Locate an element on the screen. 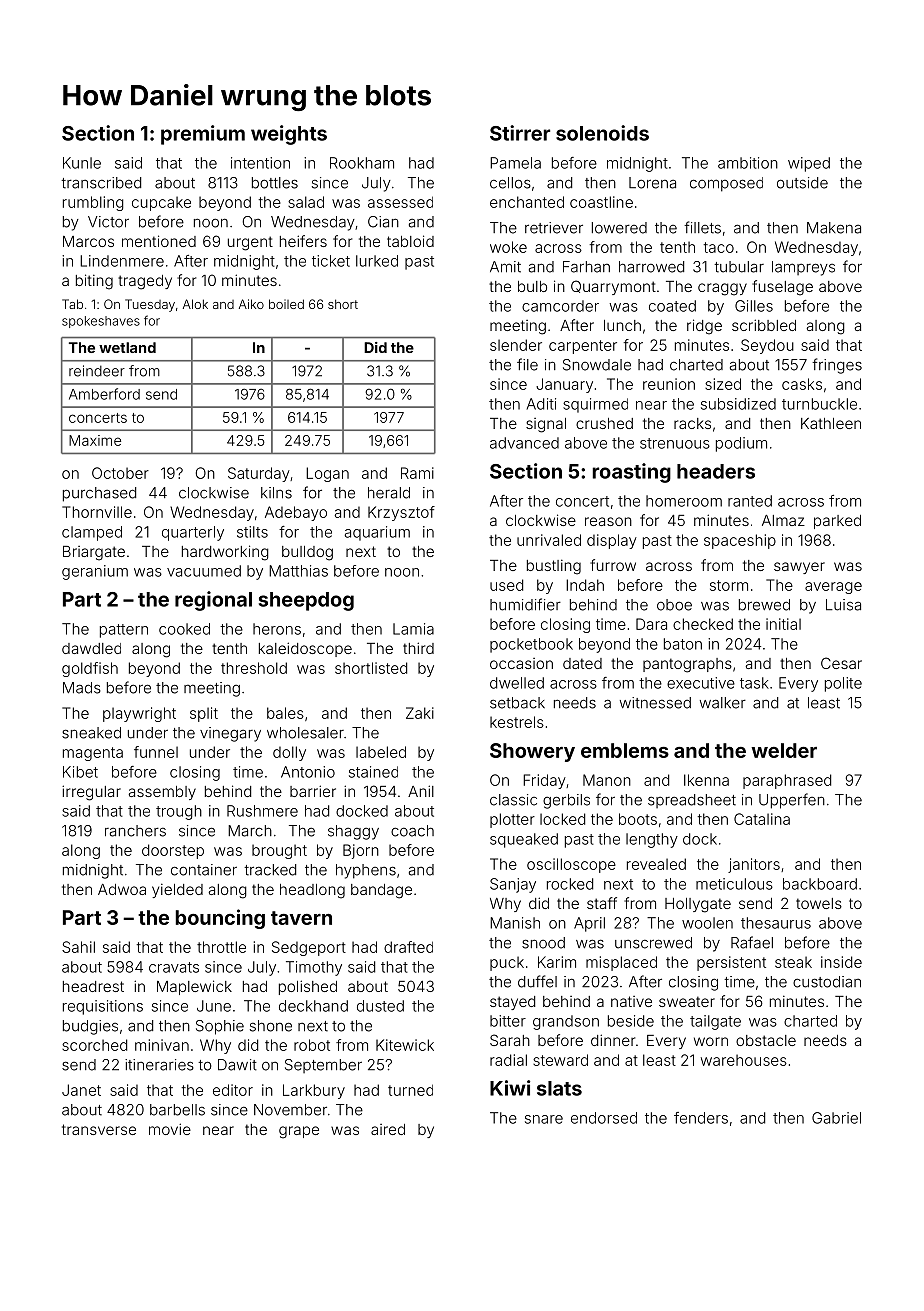  playwright is located at coordinates (139, 714).
